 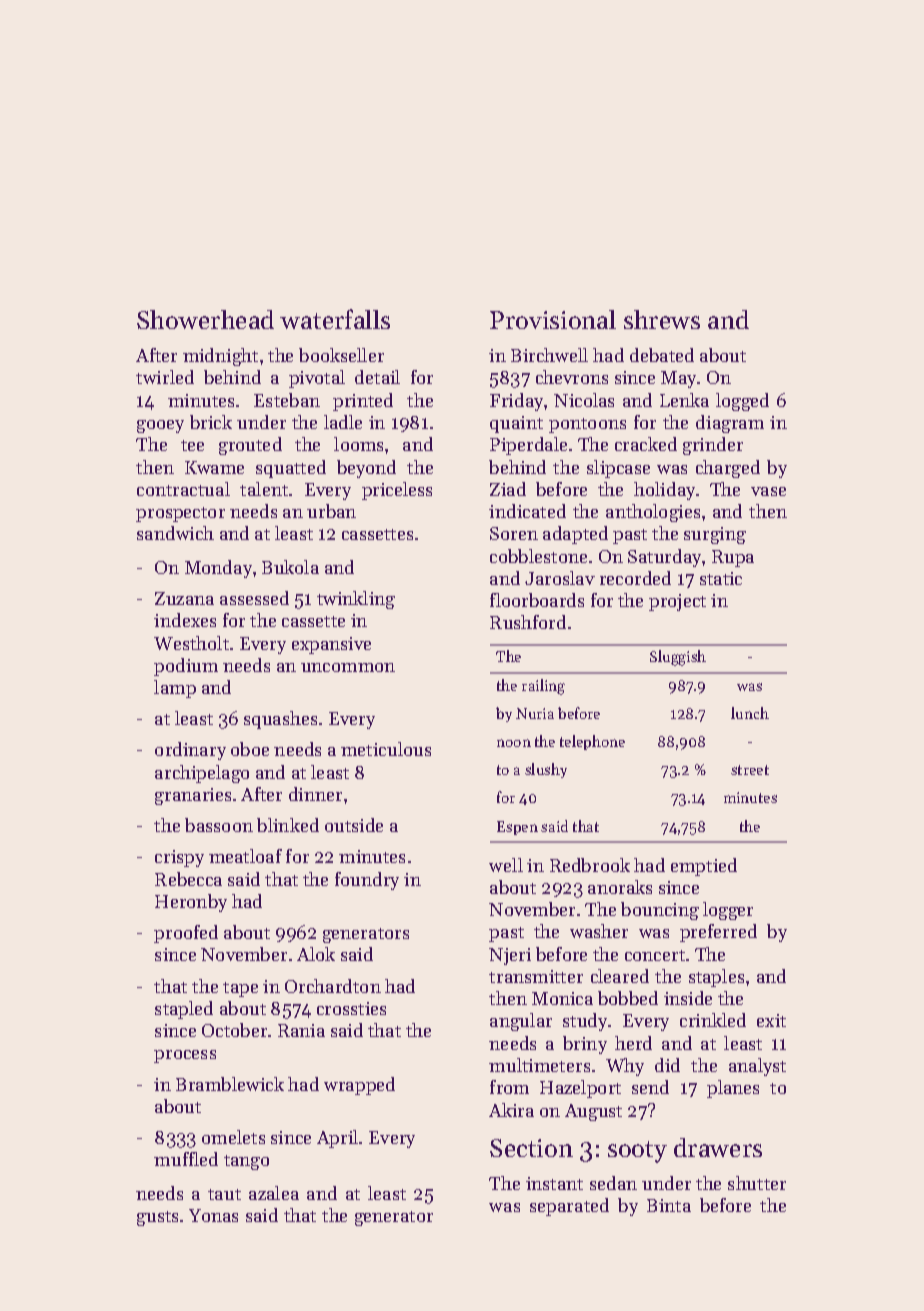 I want to click on grouted, so click(x=250, y=446).
